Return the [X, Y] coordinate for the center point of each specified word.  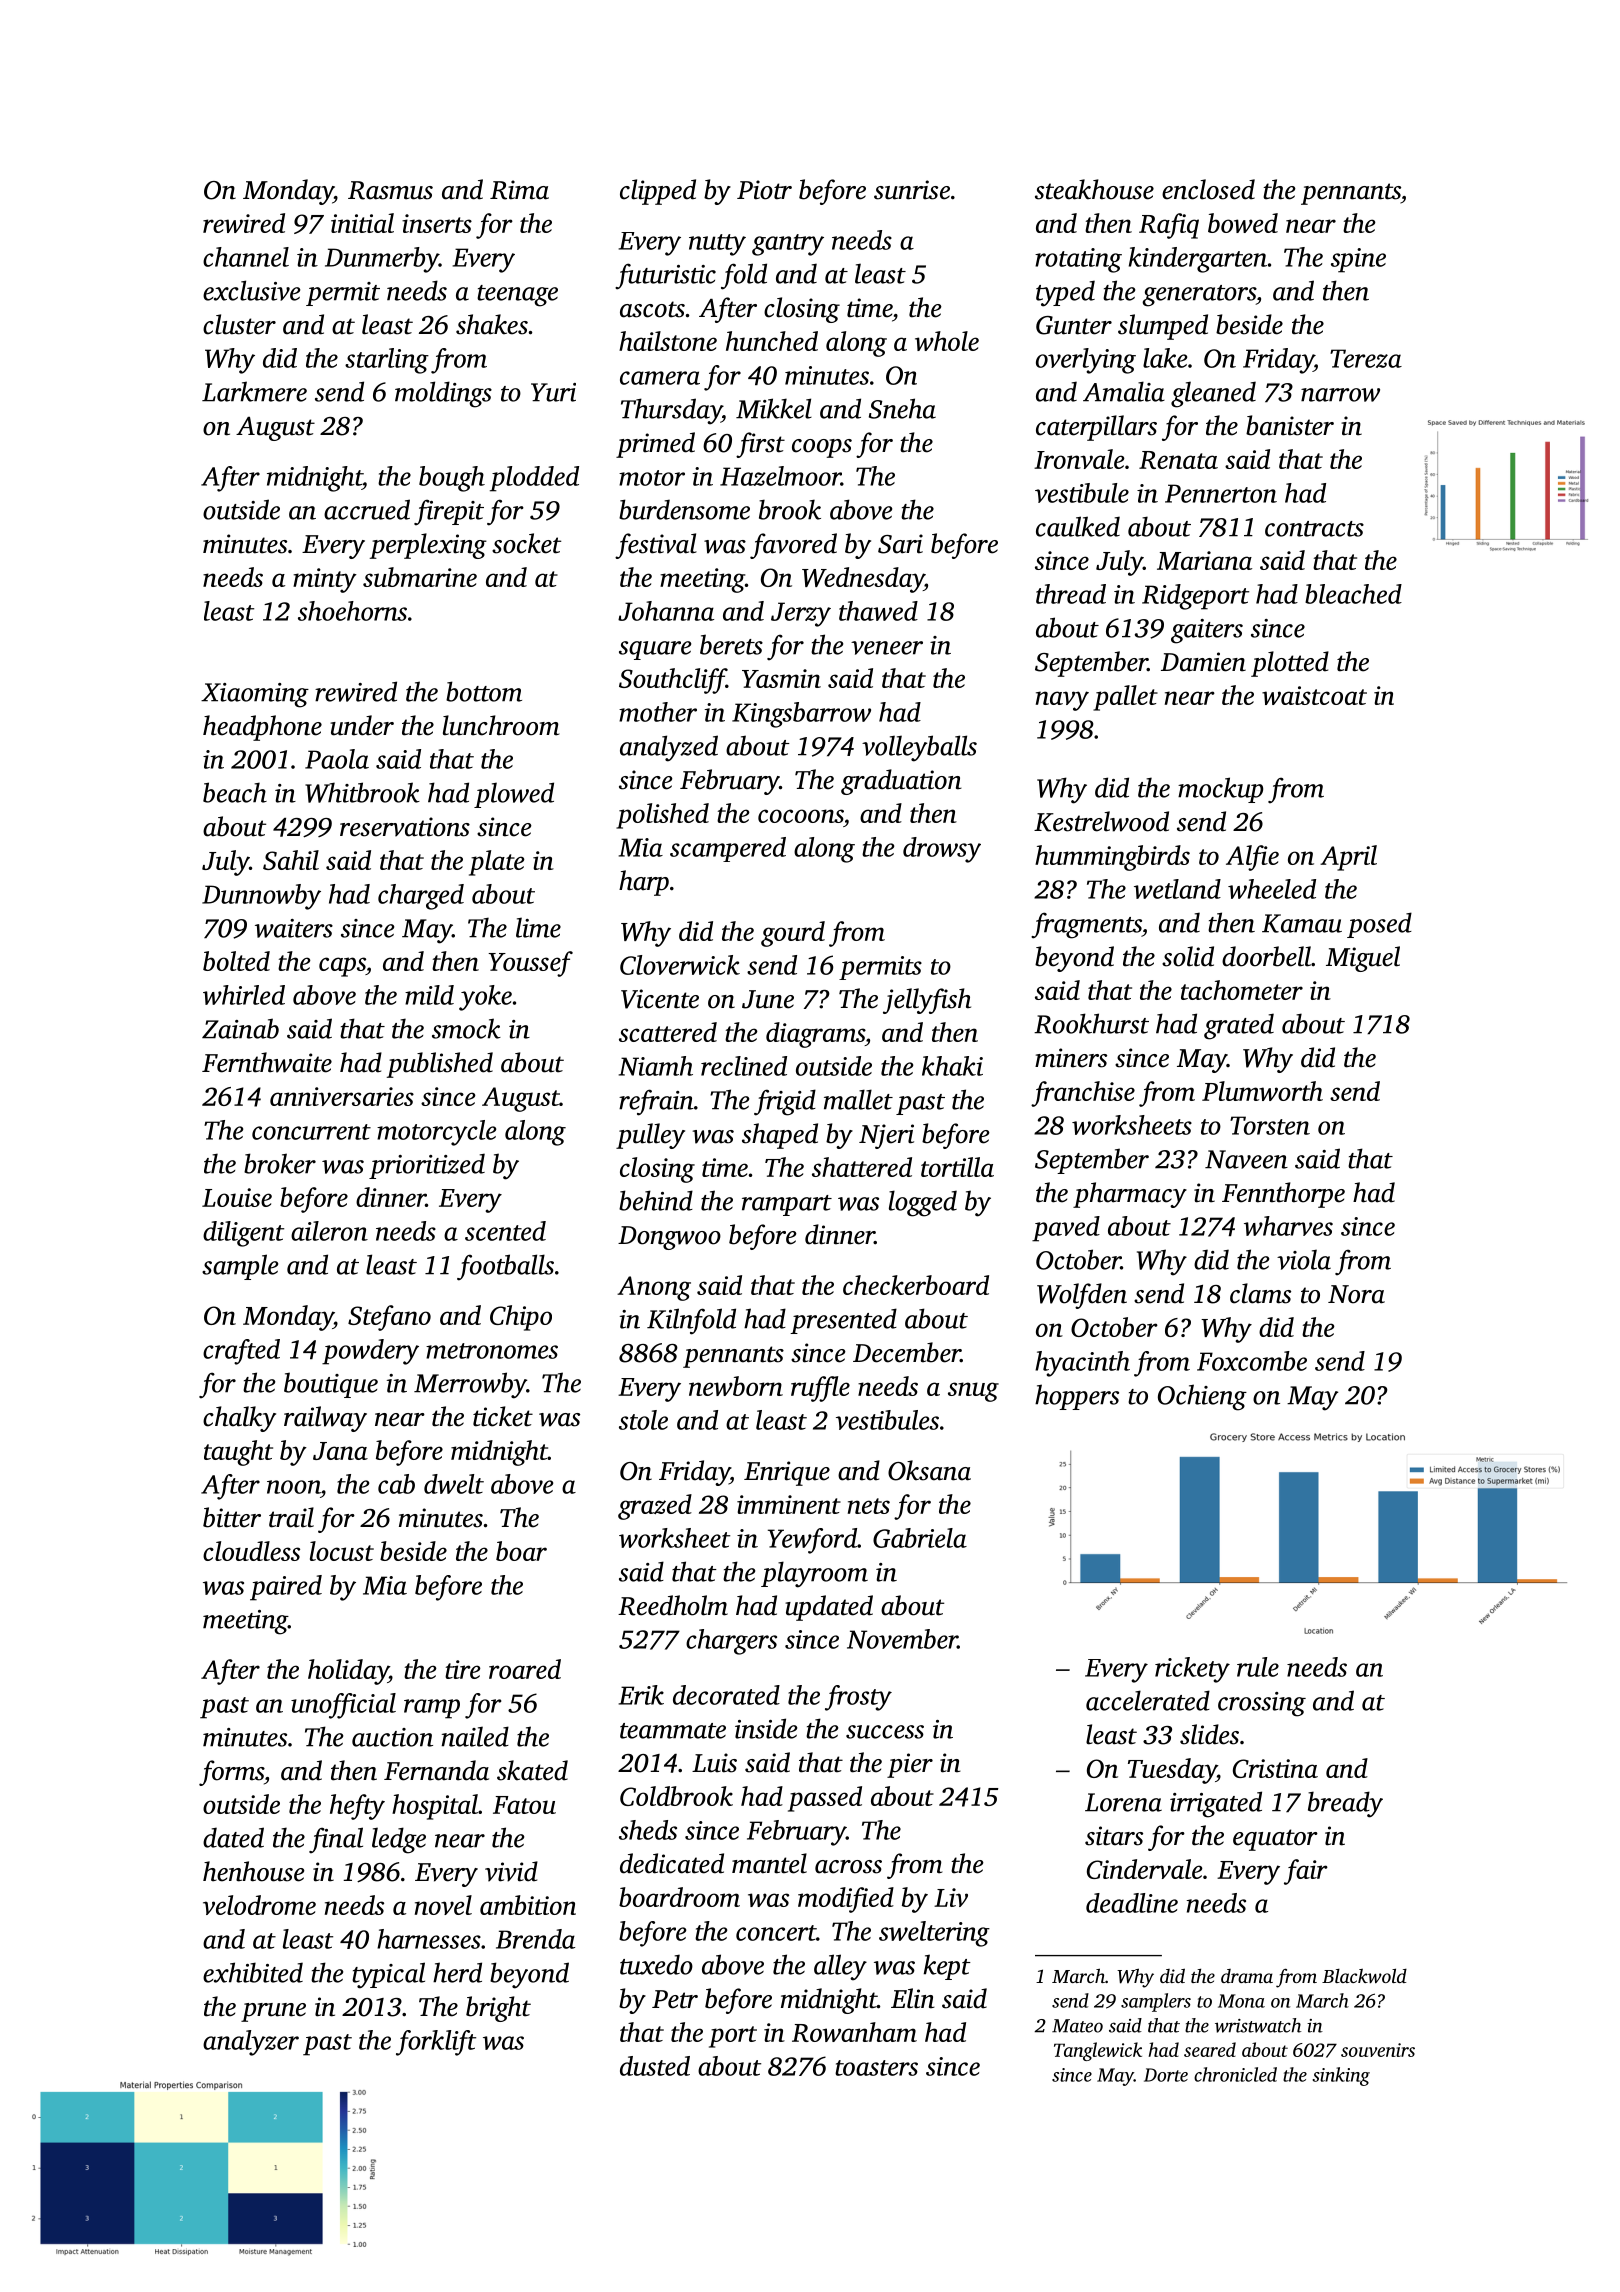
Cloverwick [680, 965]
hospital [435, 1807]
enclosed [1208, 189]
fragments [1086, 925]
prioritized [427, 1166]
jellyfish [927, 1001]
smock [466, 1028]
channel [246, 257]
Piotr [764, 190]
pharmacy [1130, 1195]
